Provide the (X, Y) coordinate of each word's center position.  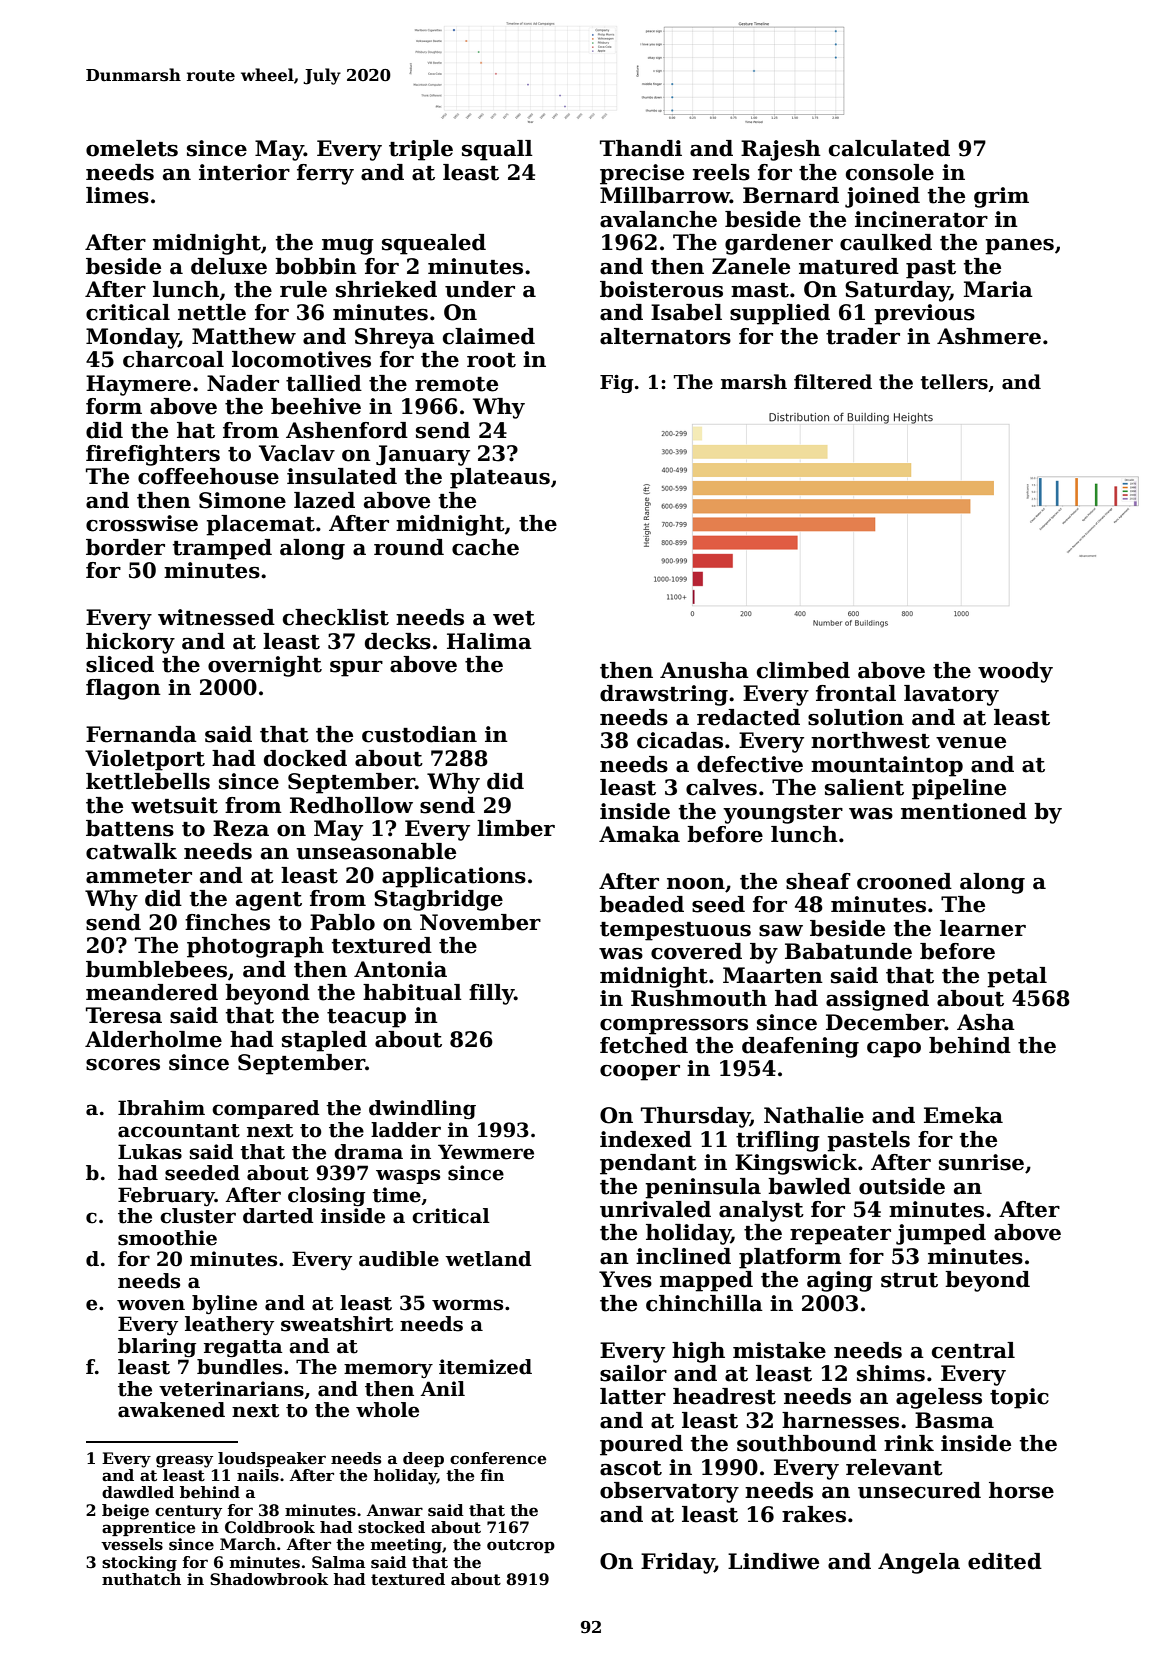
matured (849, 266)
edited (1005, 1561)
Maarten (773, 975)
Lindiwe (773, 1561)
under (480, 289)
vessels (132, 1544)
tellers (954, 382)
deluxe (229, 266)
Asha (986, 1022)
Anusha (704, 670)
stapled (324, 1041)
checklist (336, 617)
